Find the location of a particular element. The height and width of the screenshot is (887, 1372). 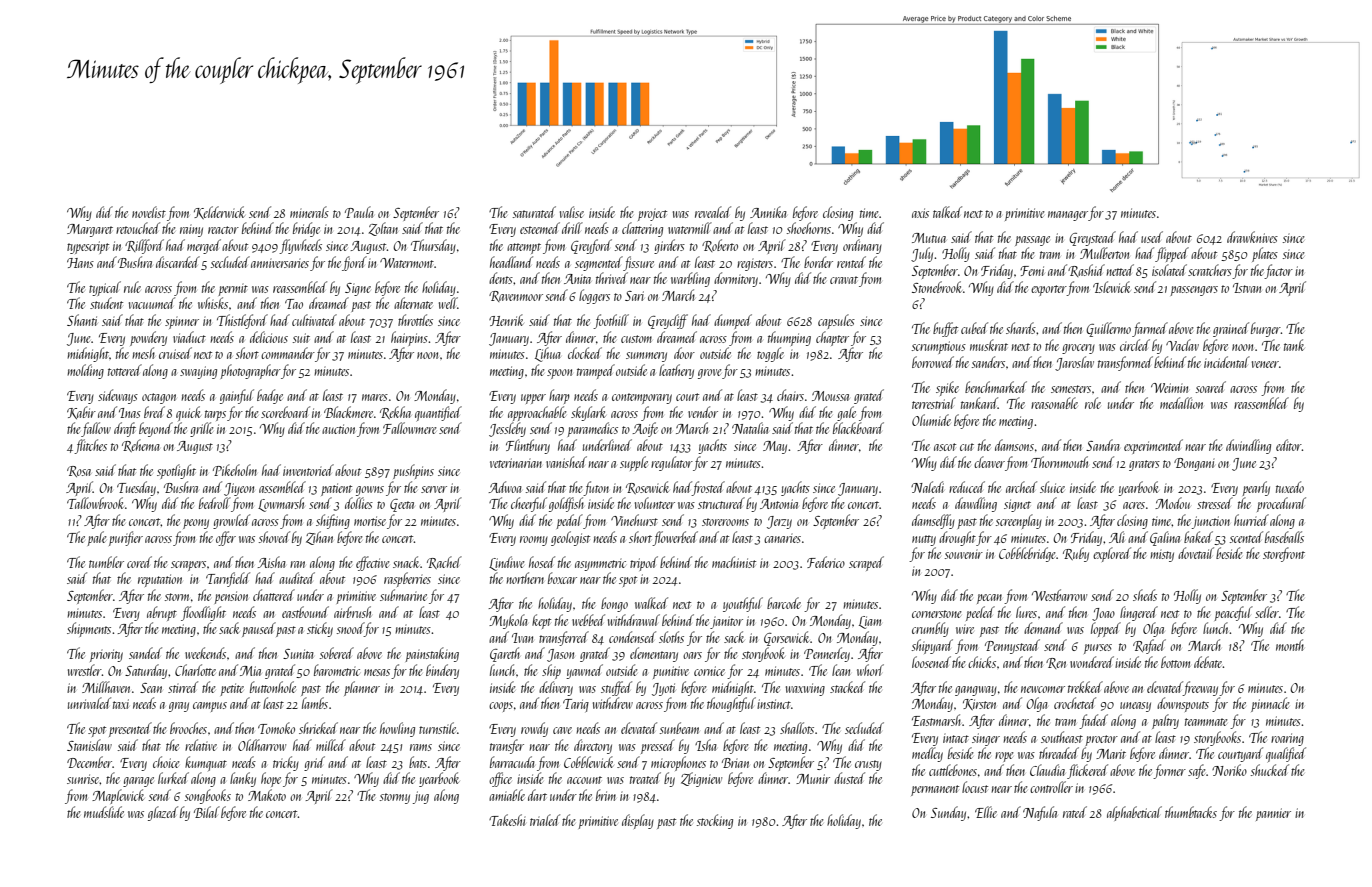

talked is located at coordinates (947, 212).
